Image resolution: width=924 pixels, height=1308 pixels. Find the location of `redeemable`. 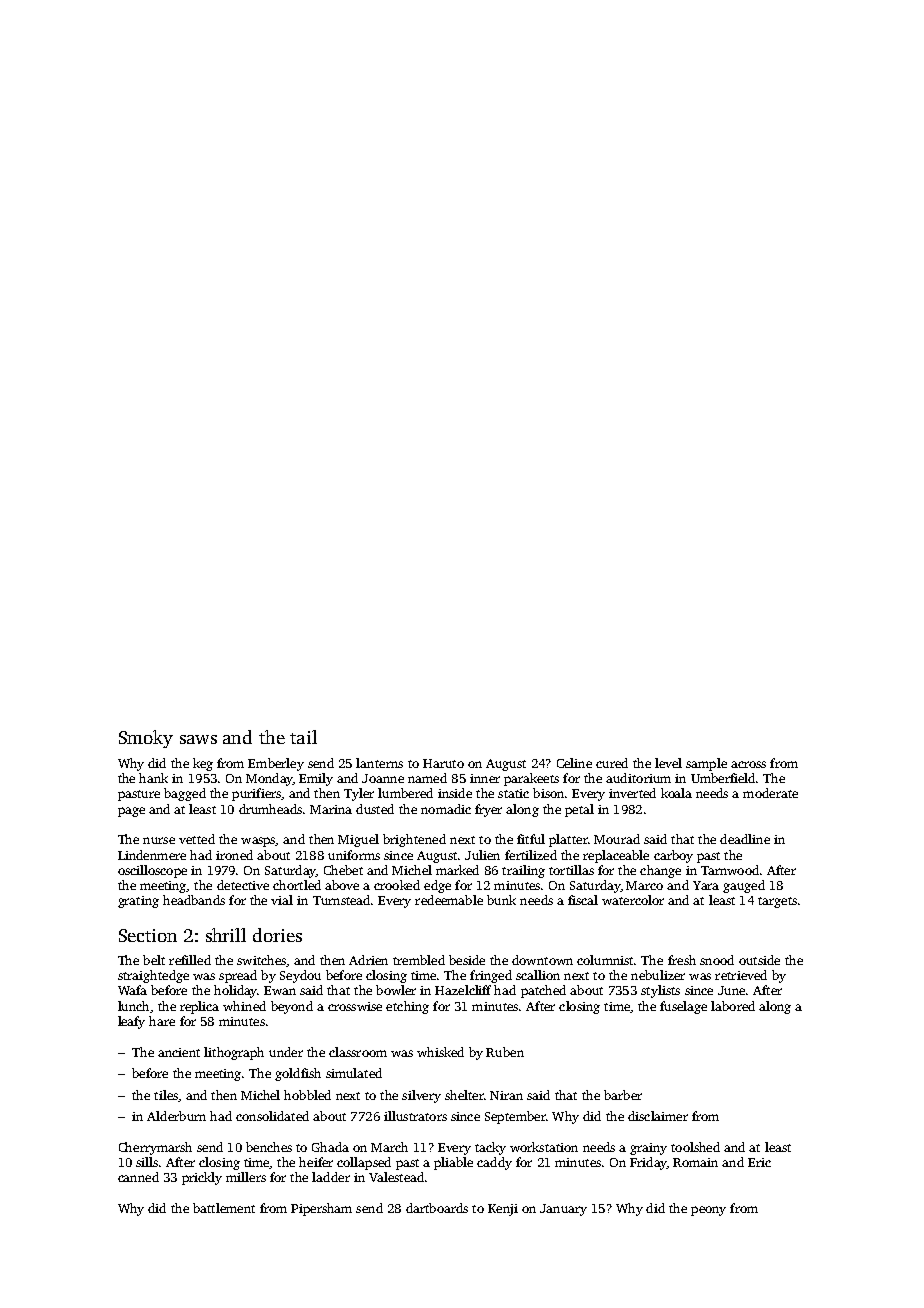

redeemable is located at coordinates (449, 900).
